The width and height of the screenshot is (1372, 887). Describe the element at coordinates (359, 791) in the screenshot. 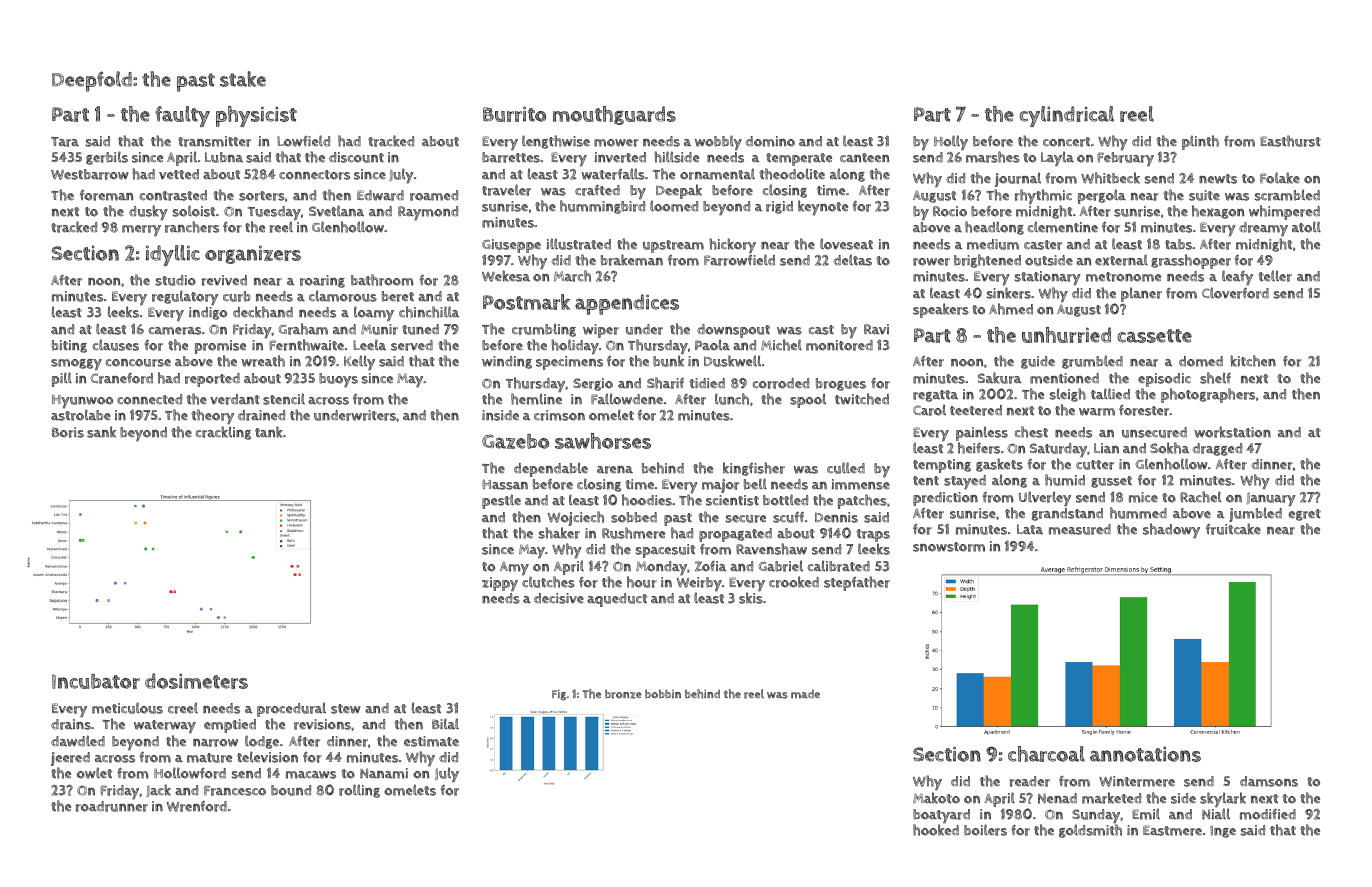

I see `rolling` at that location.
